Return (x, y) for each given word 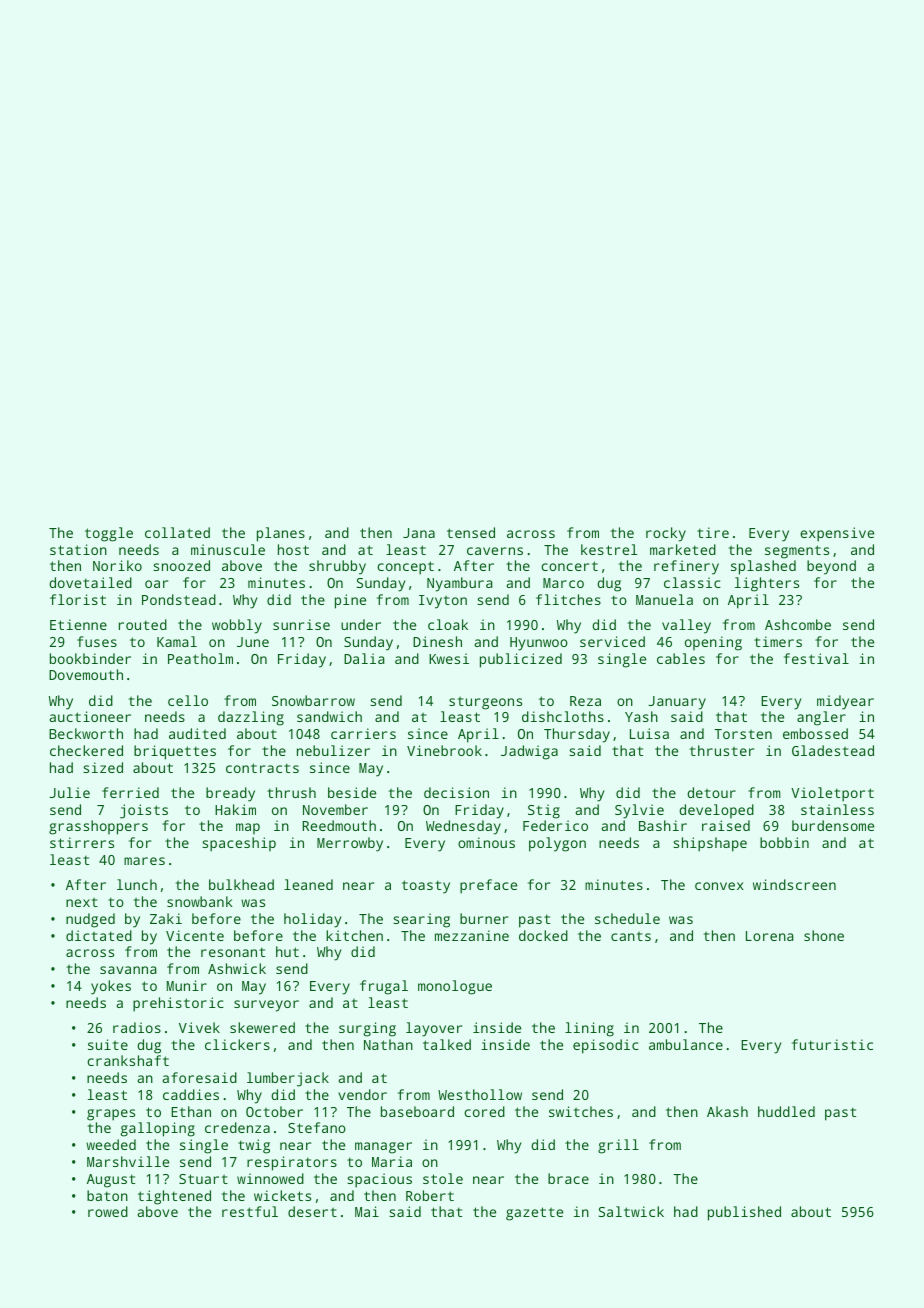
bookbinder (90, 658)
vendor (362, 1094)
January (677, 703)
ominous (486, 842)
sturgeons (485, 703)
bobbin (784, 842)
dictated (99, 935)
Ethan (191, 1111)
